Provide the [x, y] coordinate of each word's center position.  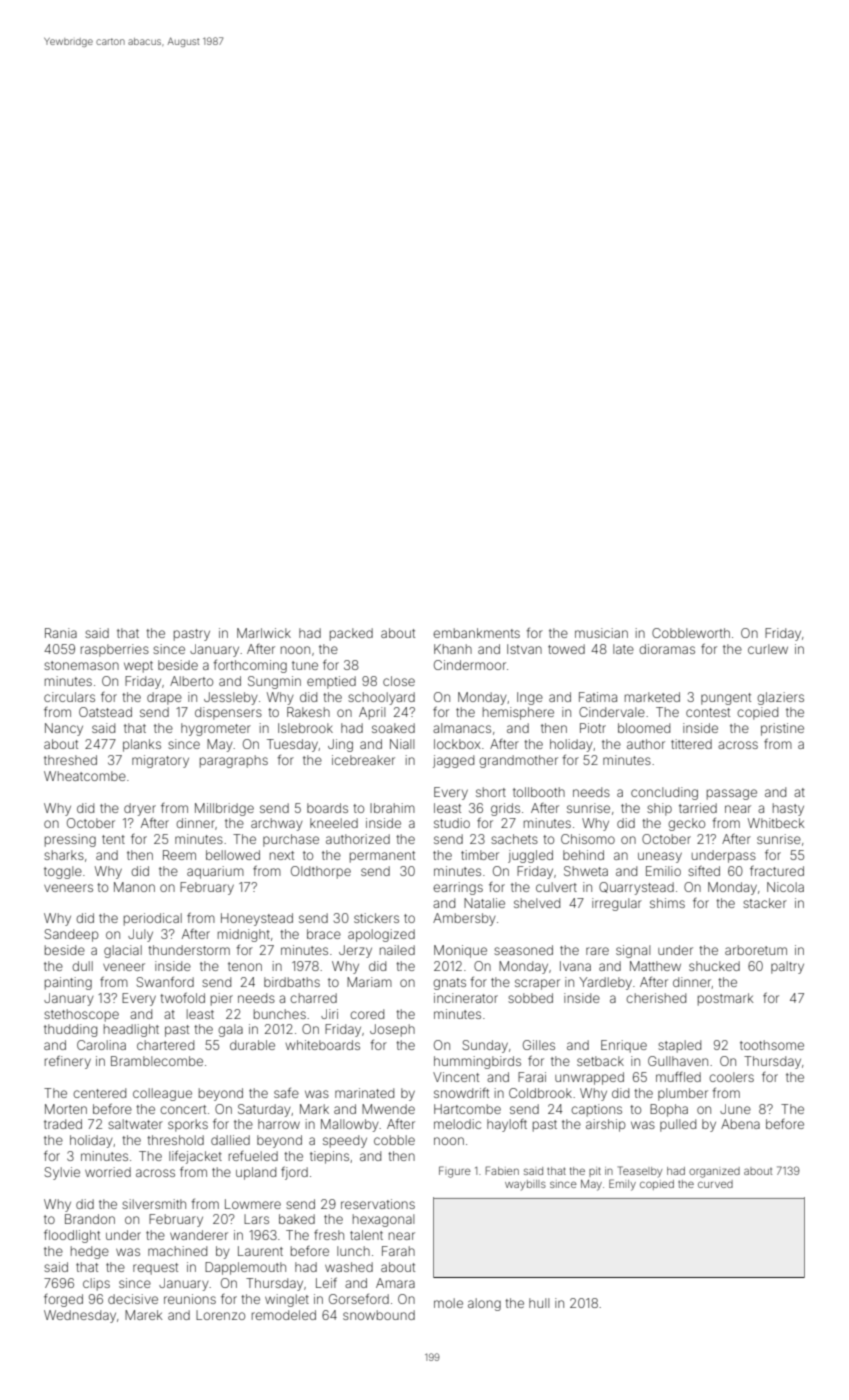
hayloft [507, 1125]
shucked [714, 966]
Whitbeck [776, 823]
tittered [691, 744]
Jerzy [355, 951]
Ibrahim [392, 808]
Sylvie [62, 1173]
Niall [402, 744]
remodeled [284, 1315]
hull [539, 1303]
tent [113, 839]
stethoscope [81, 1015]
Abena [740, 1124]
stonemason [81, 665]
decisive [133, 1299]
